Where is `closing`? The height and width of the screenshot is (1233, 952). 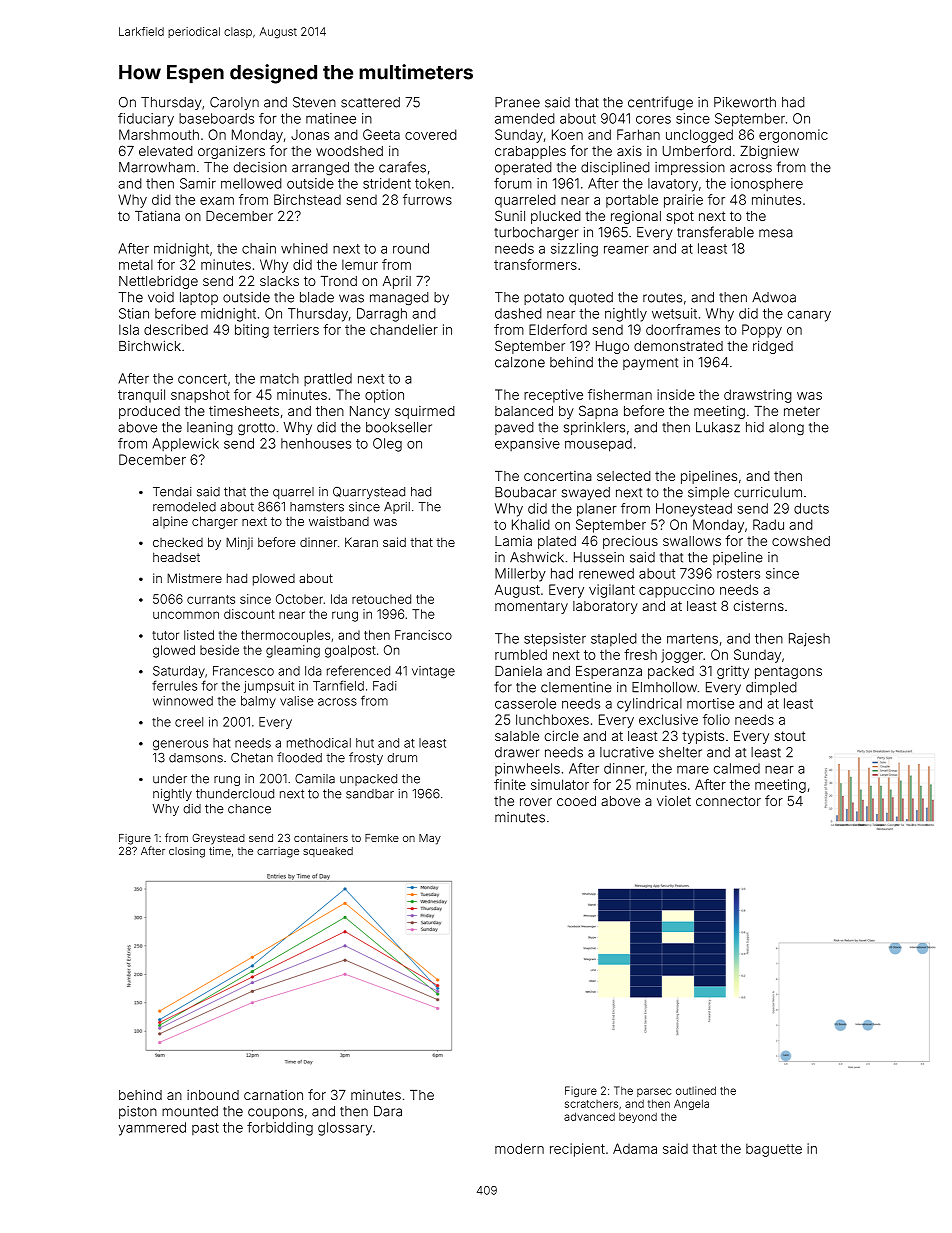 closing is located at coordinates (187, 852).
